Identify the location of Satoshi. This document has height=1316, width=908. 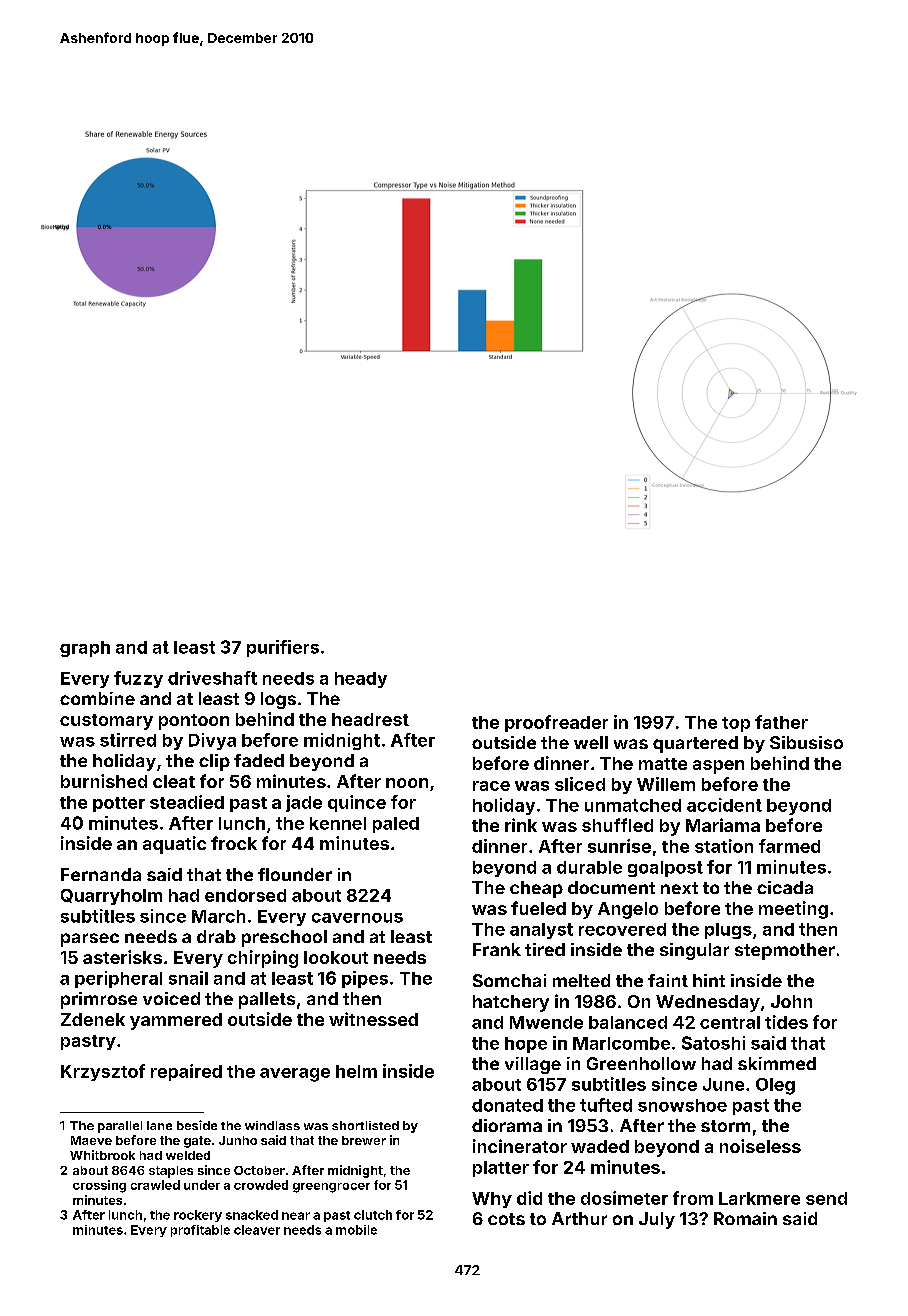
(713, 1043).
